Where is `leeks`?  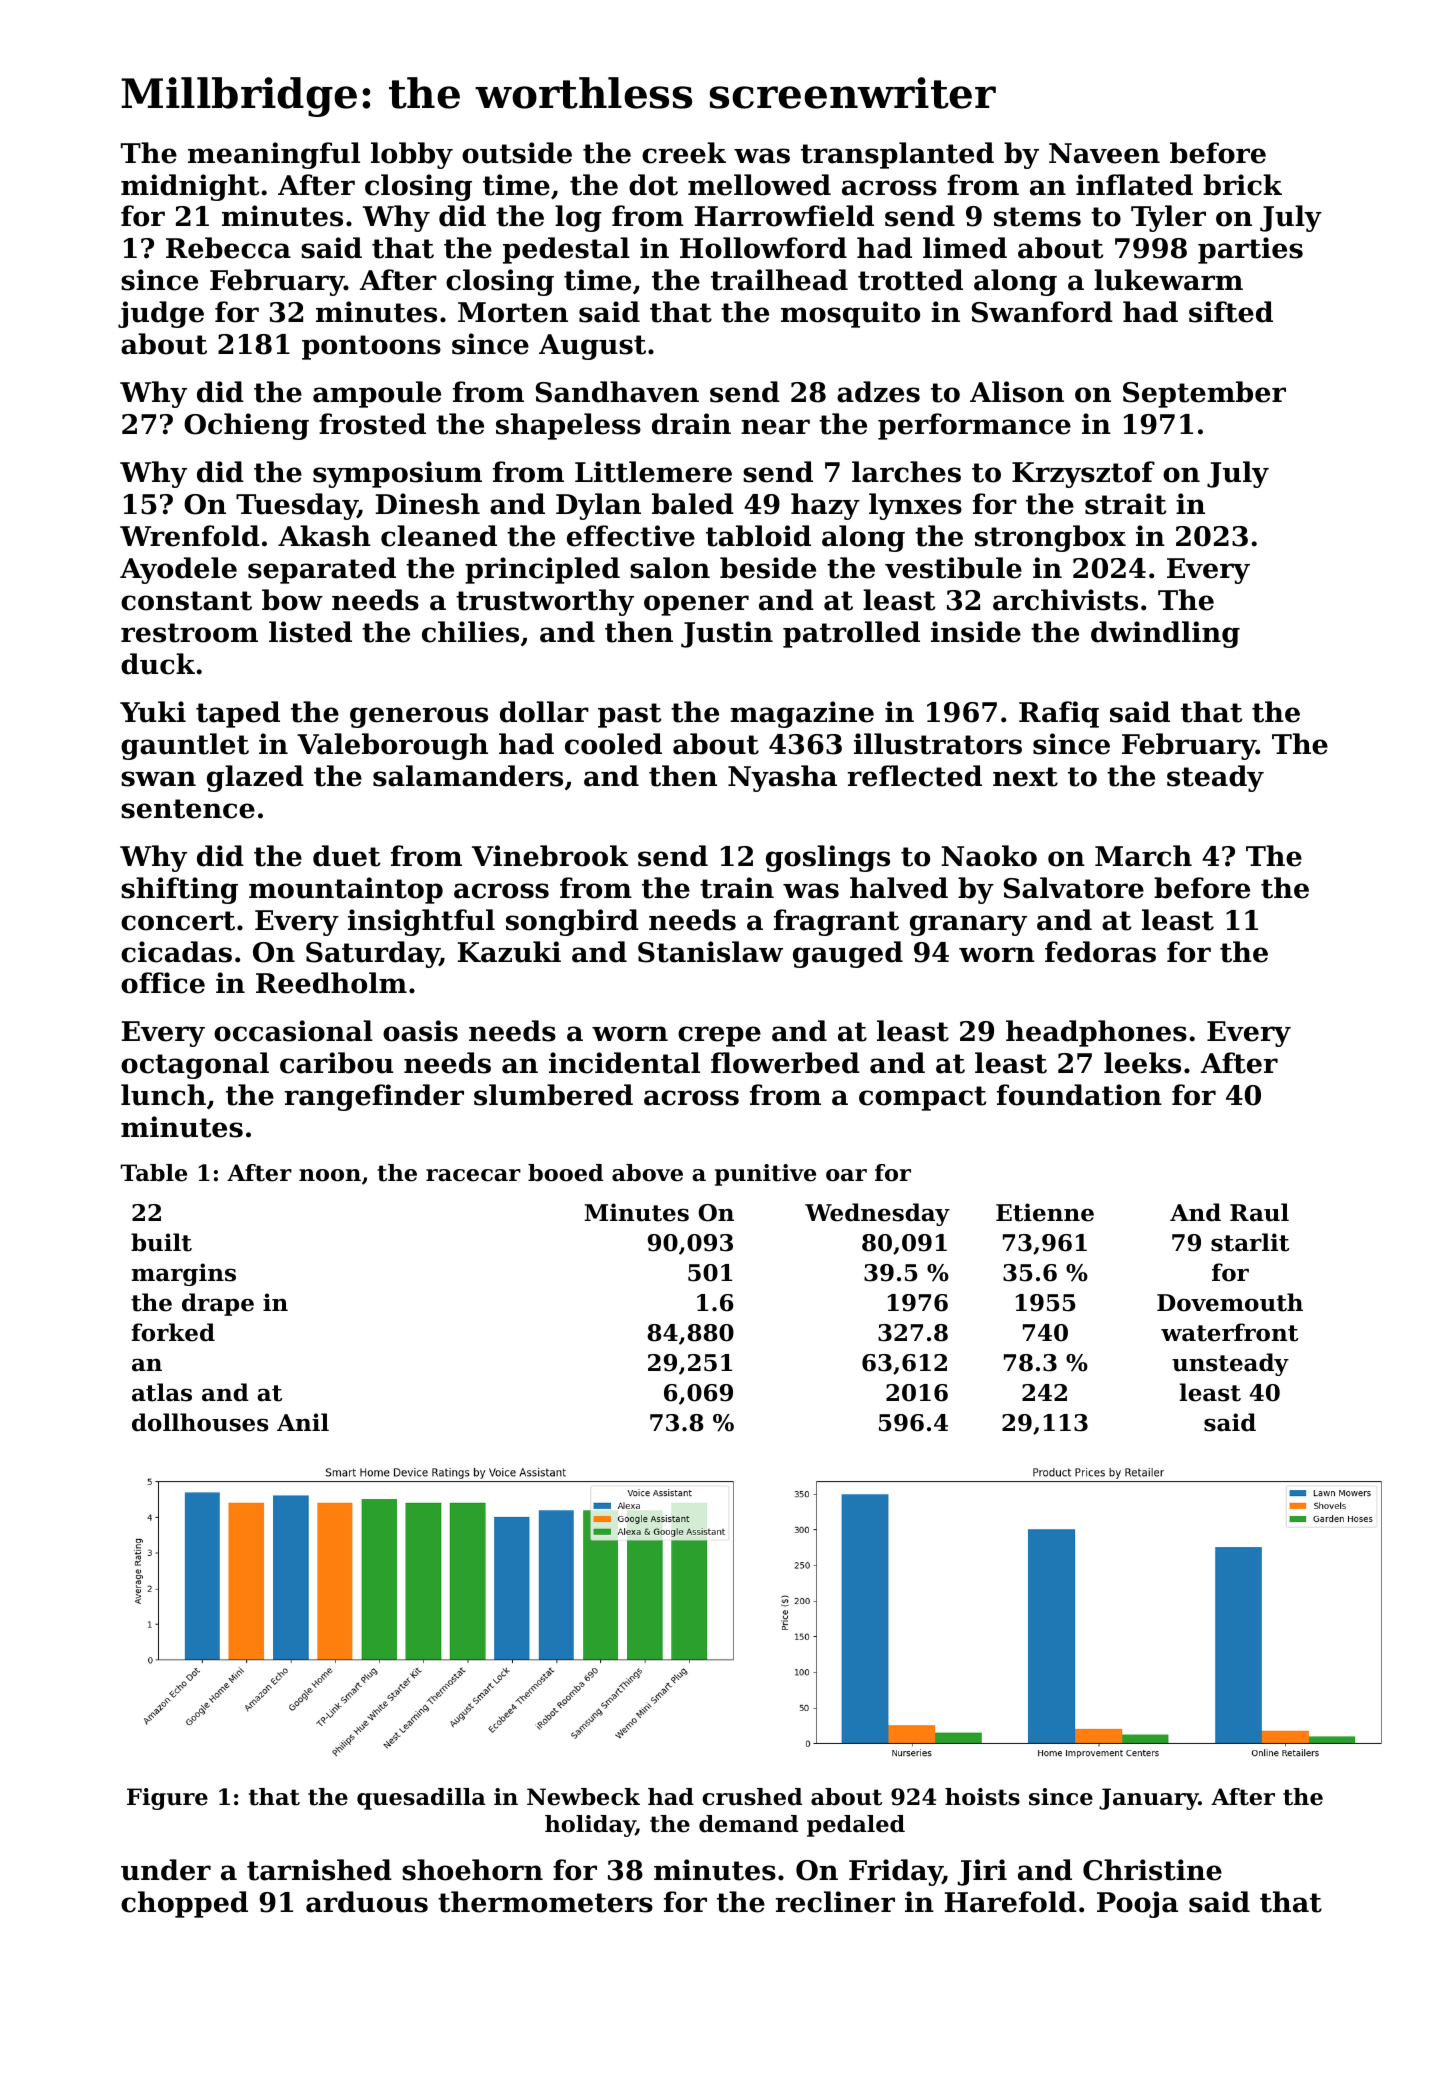 leeks is located at coordinates (1142, 1063).
